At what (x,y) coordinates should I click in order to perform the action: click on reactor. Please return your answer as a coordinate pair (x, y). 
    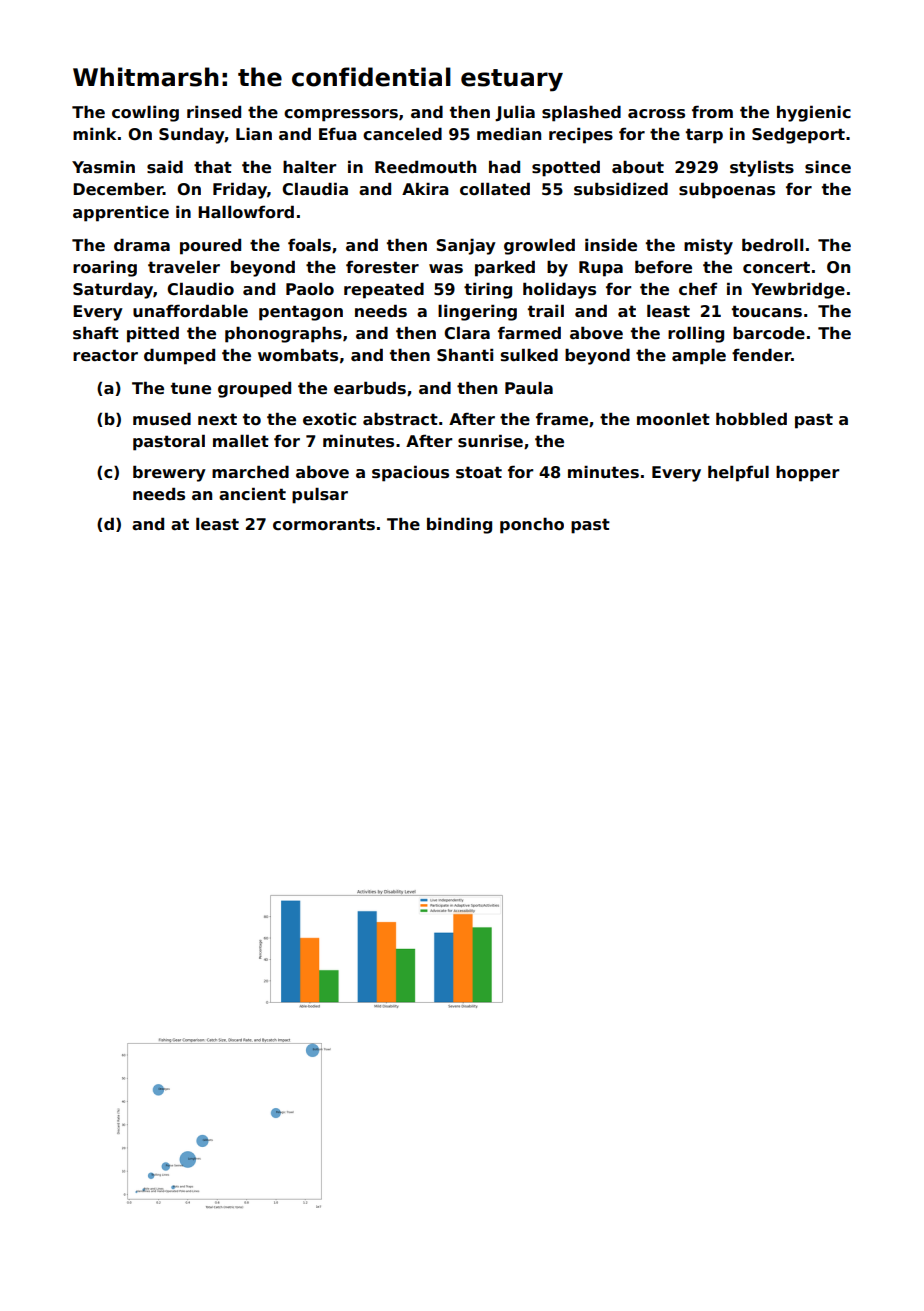
    Looking at the image, I should click on (105, 355).
